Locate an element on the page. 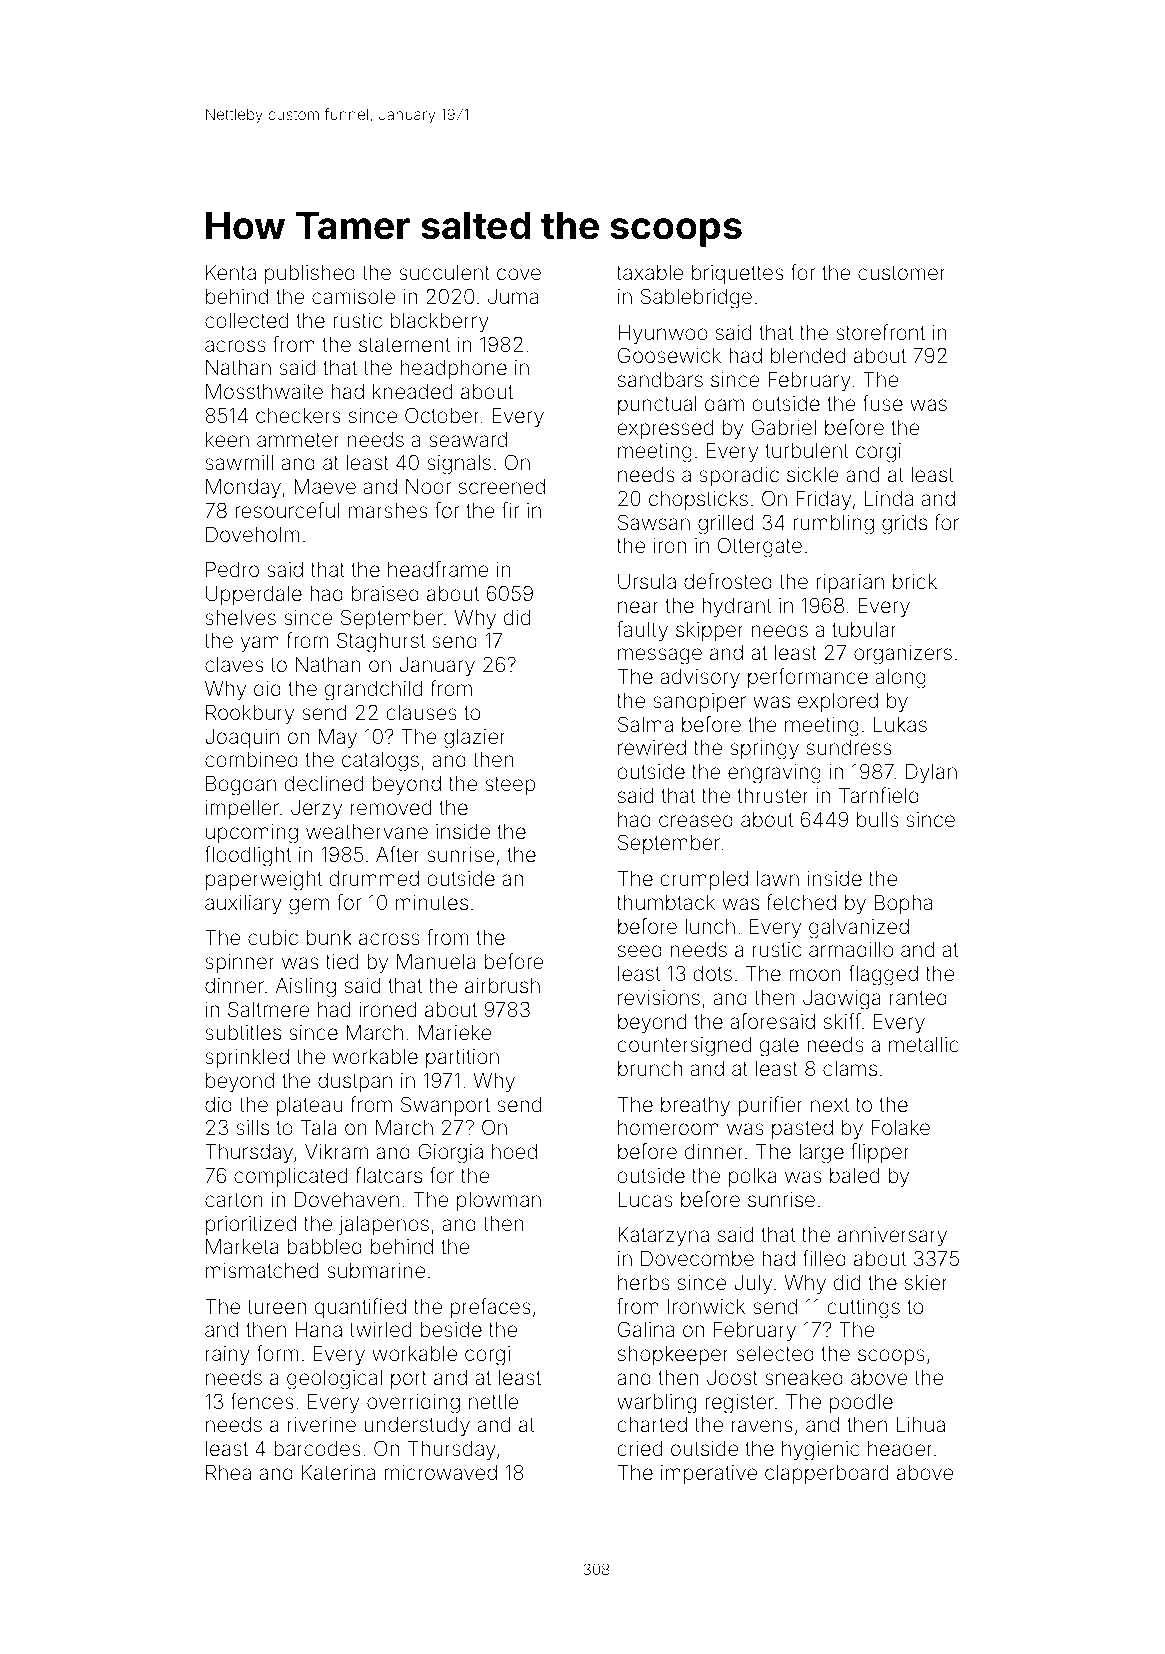  checkers is located at coordinates (298, 415).
